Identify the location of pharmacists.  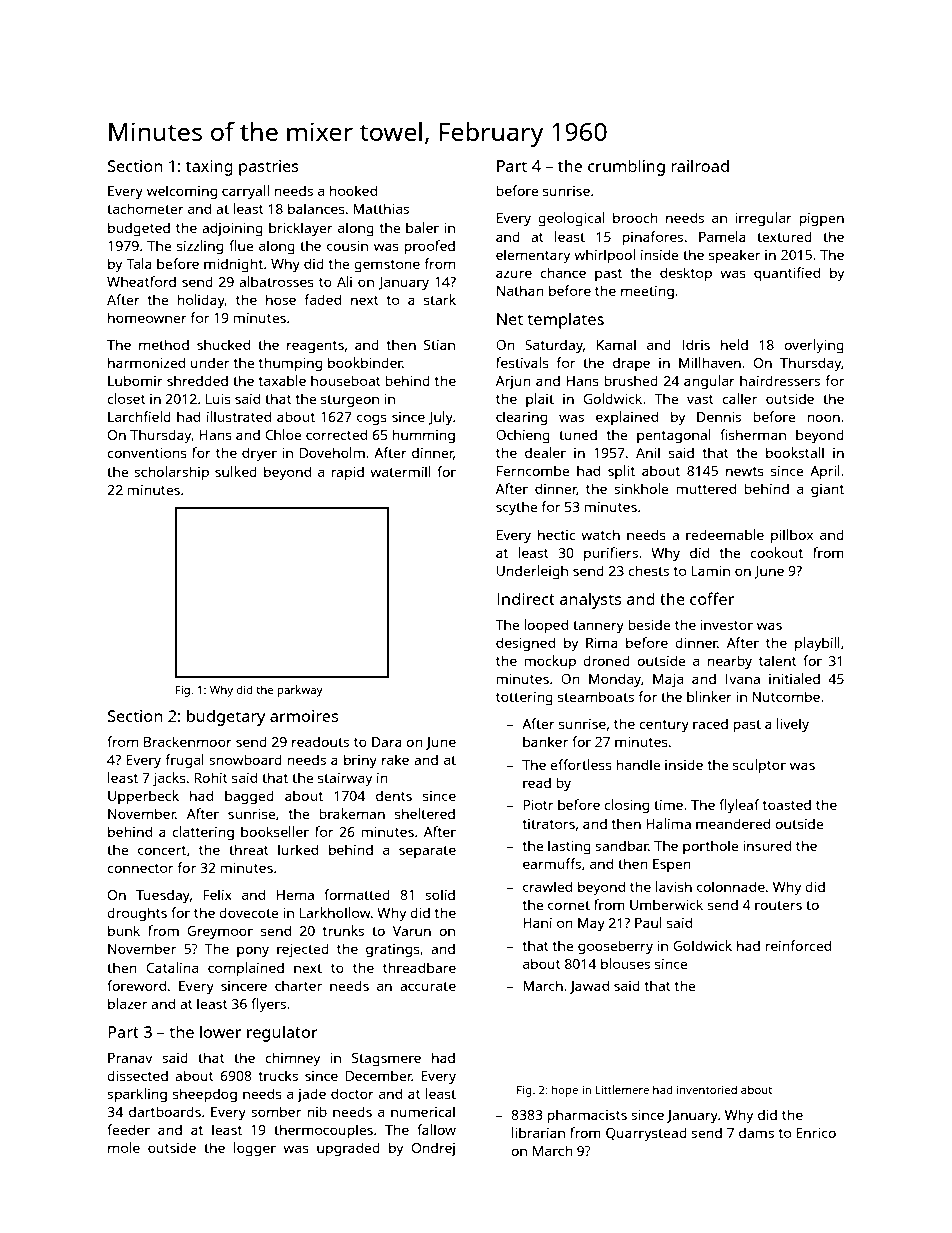
(587, 1116).
